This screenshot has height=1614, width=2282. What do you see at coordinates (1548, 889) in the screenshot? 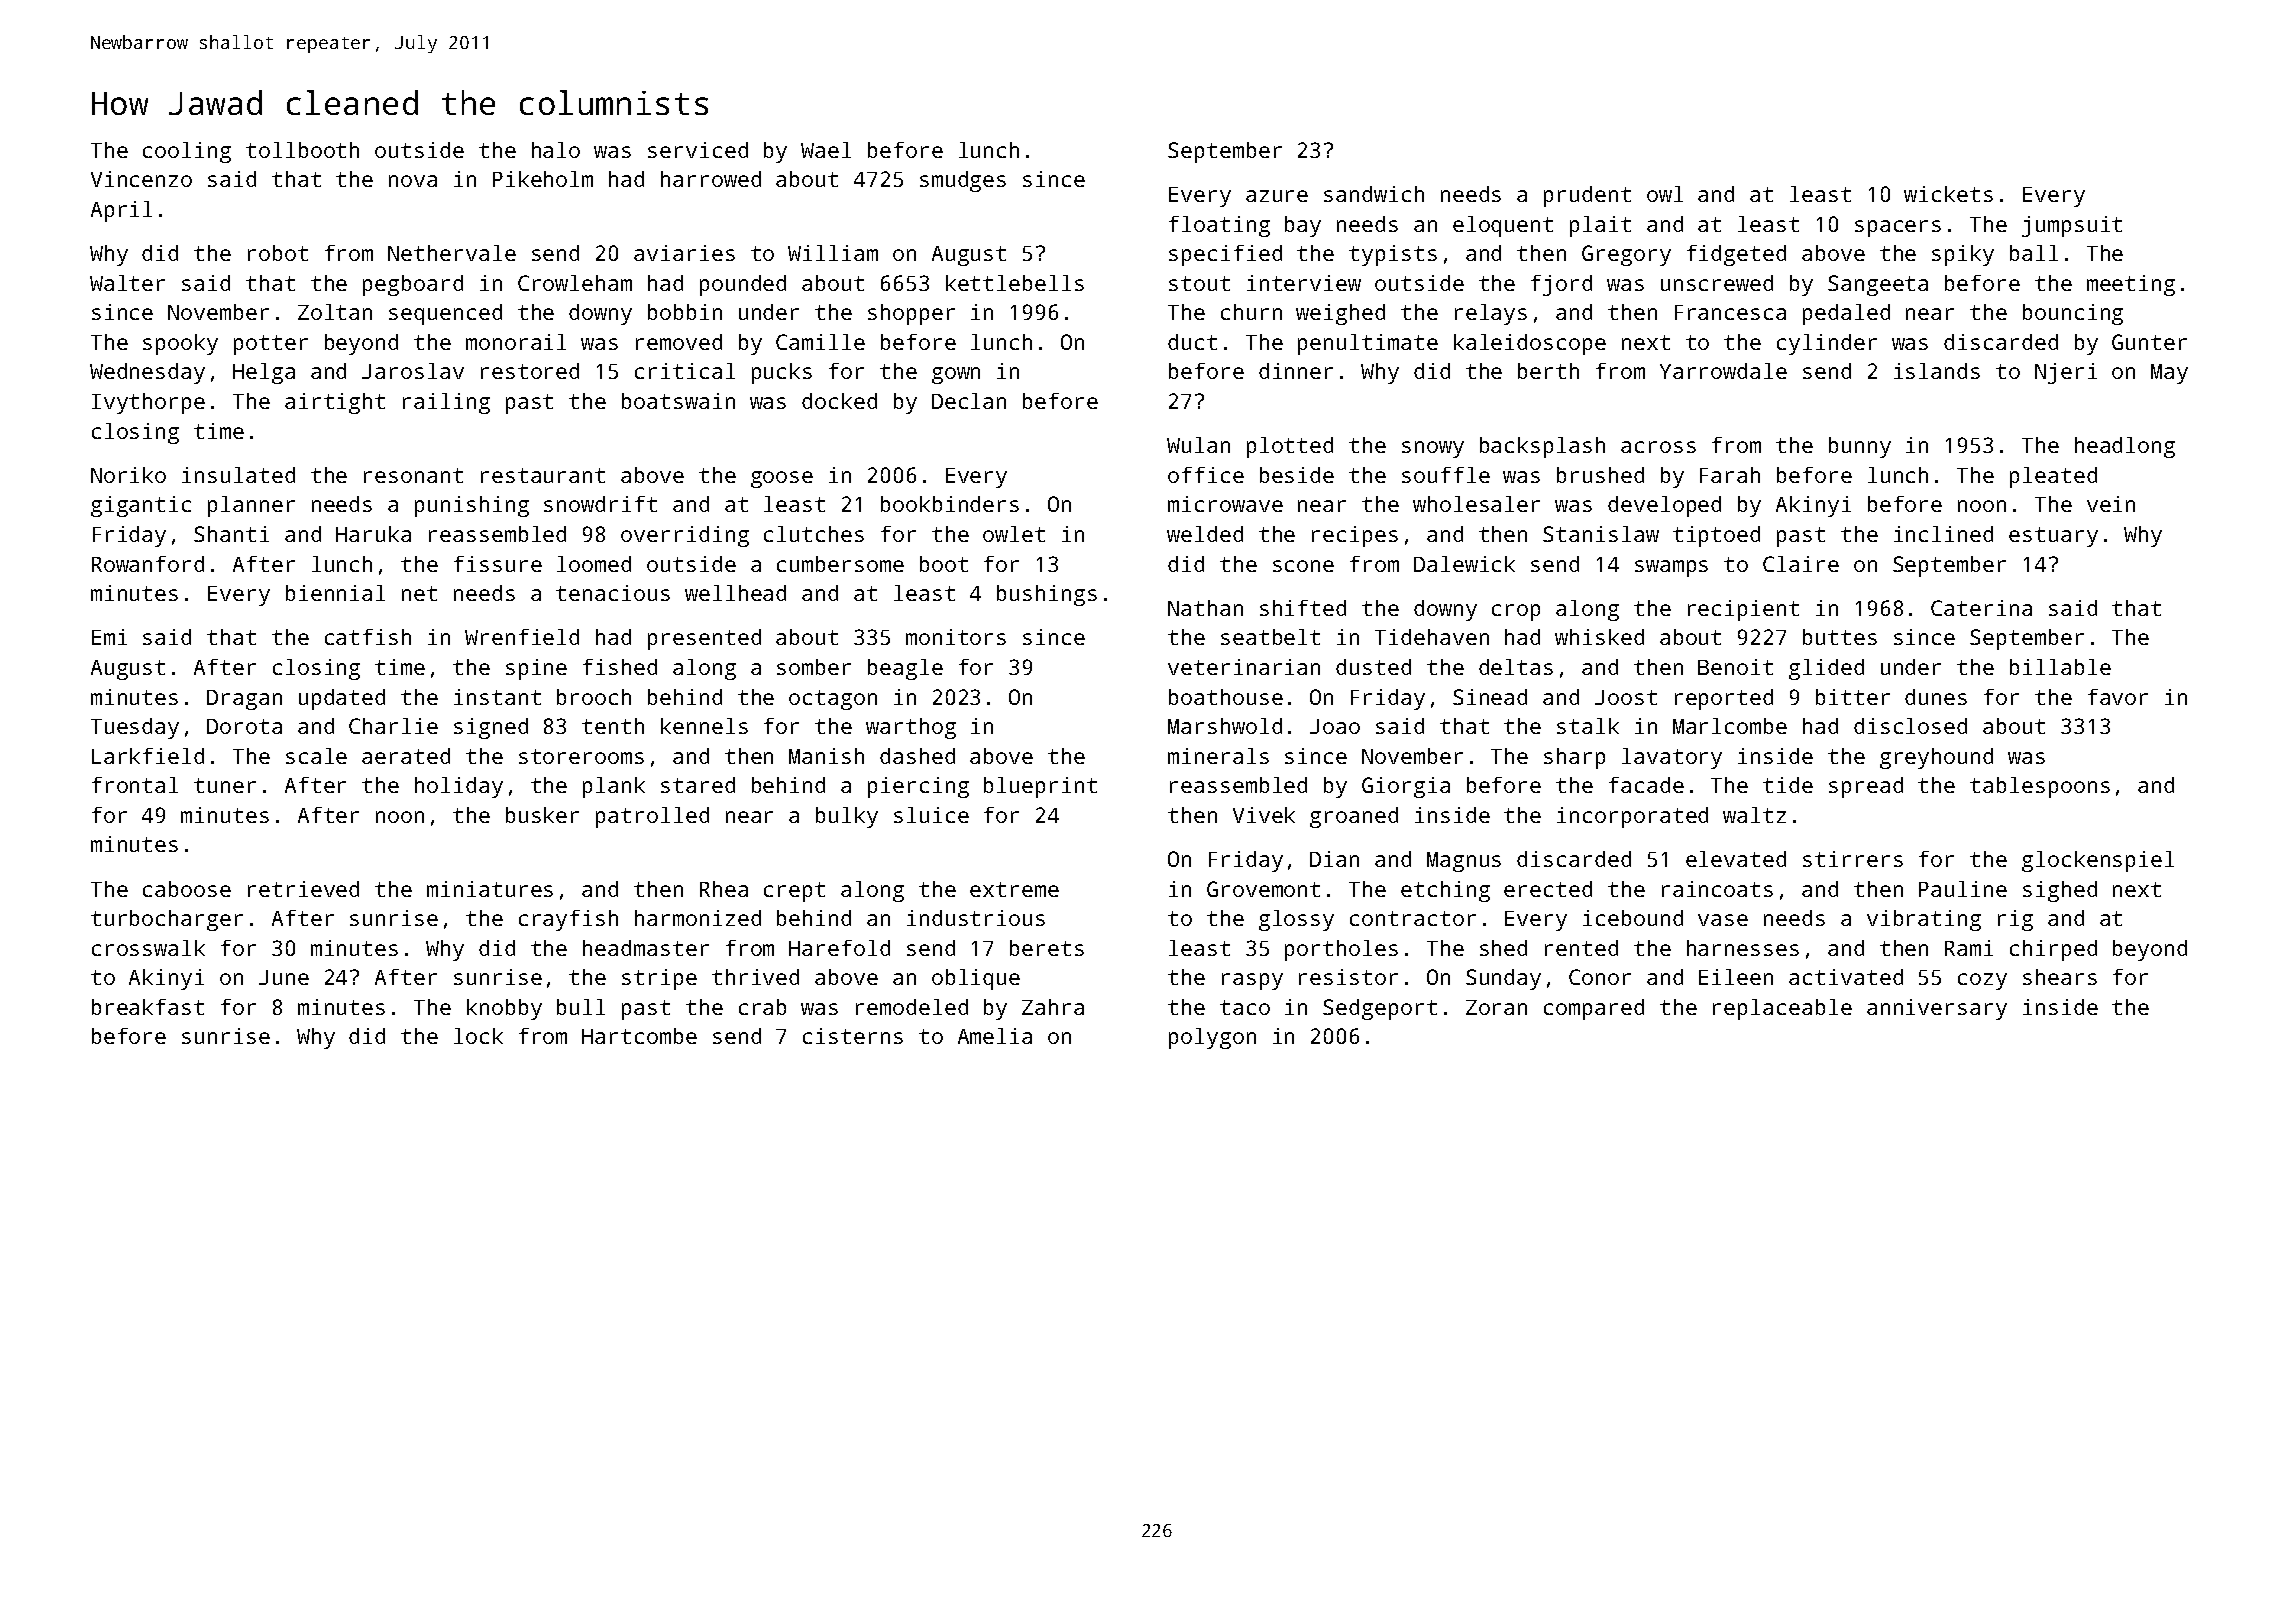
I see `erected` at bounding box center [1548, 889].
